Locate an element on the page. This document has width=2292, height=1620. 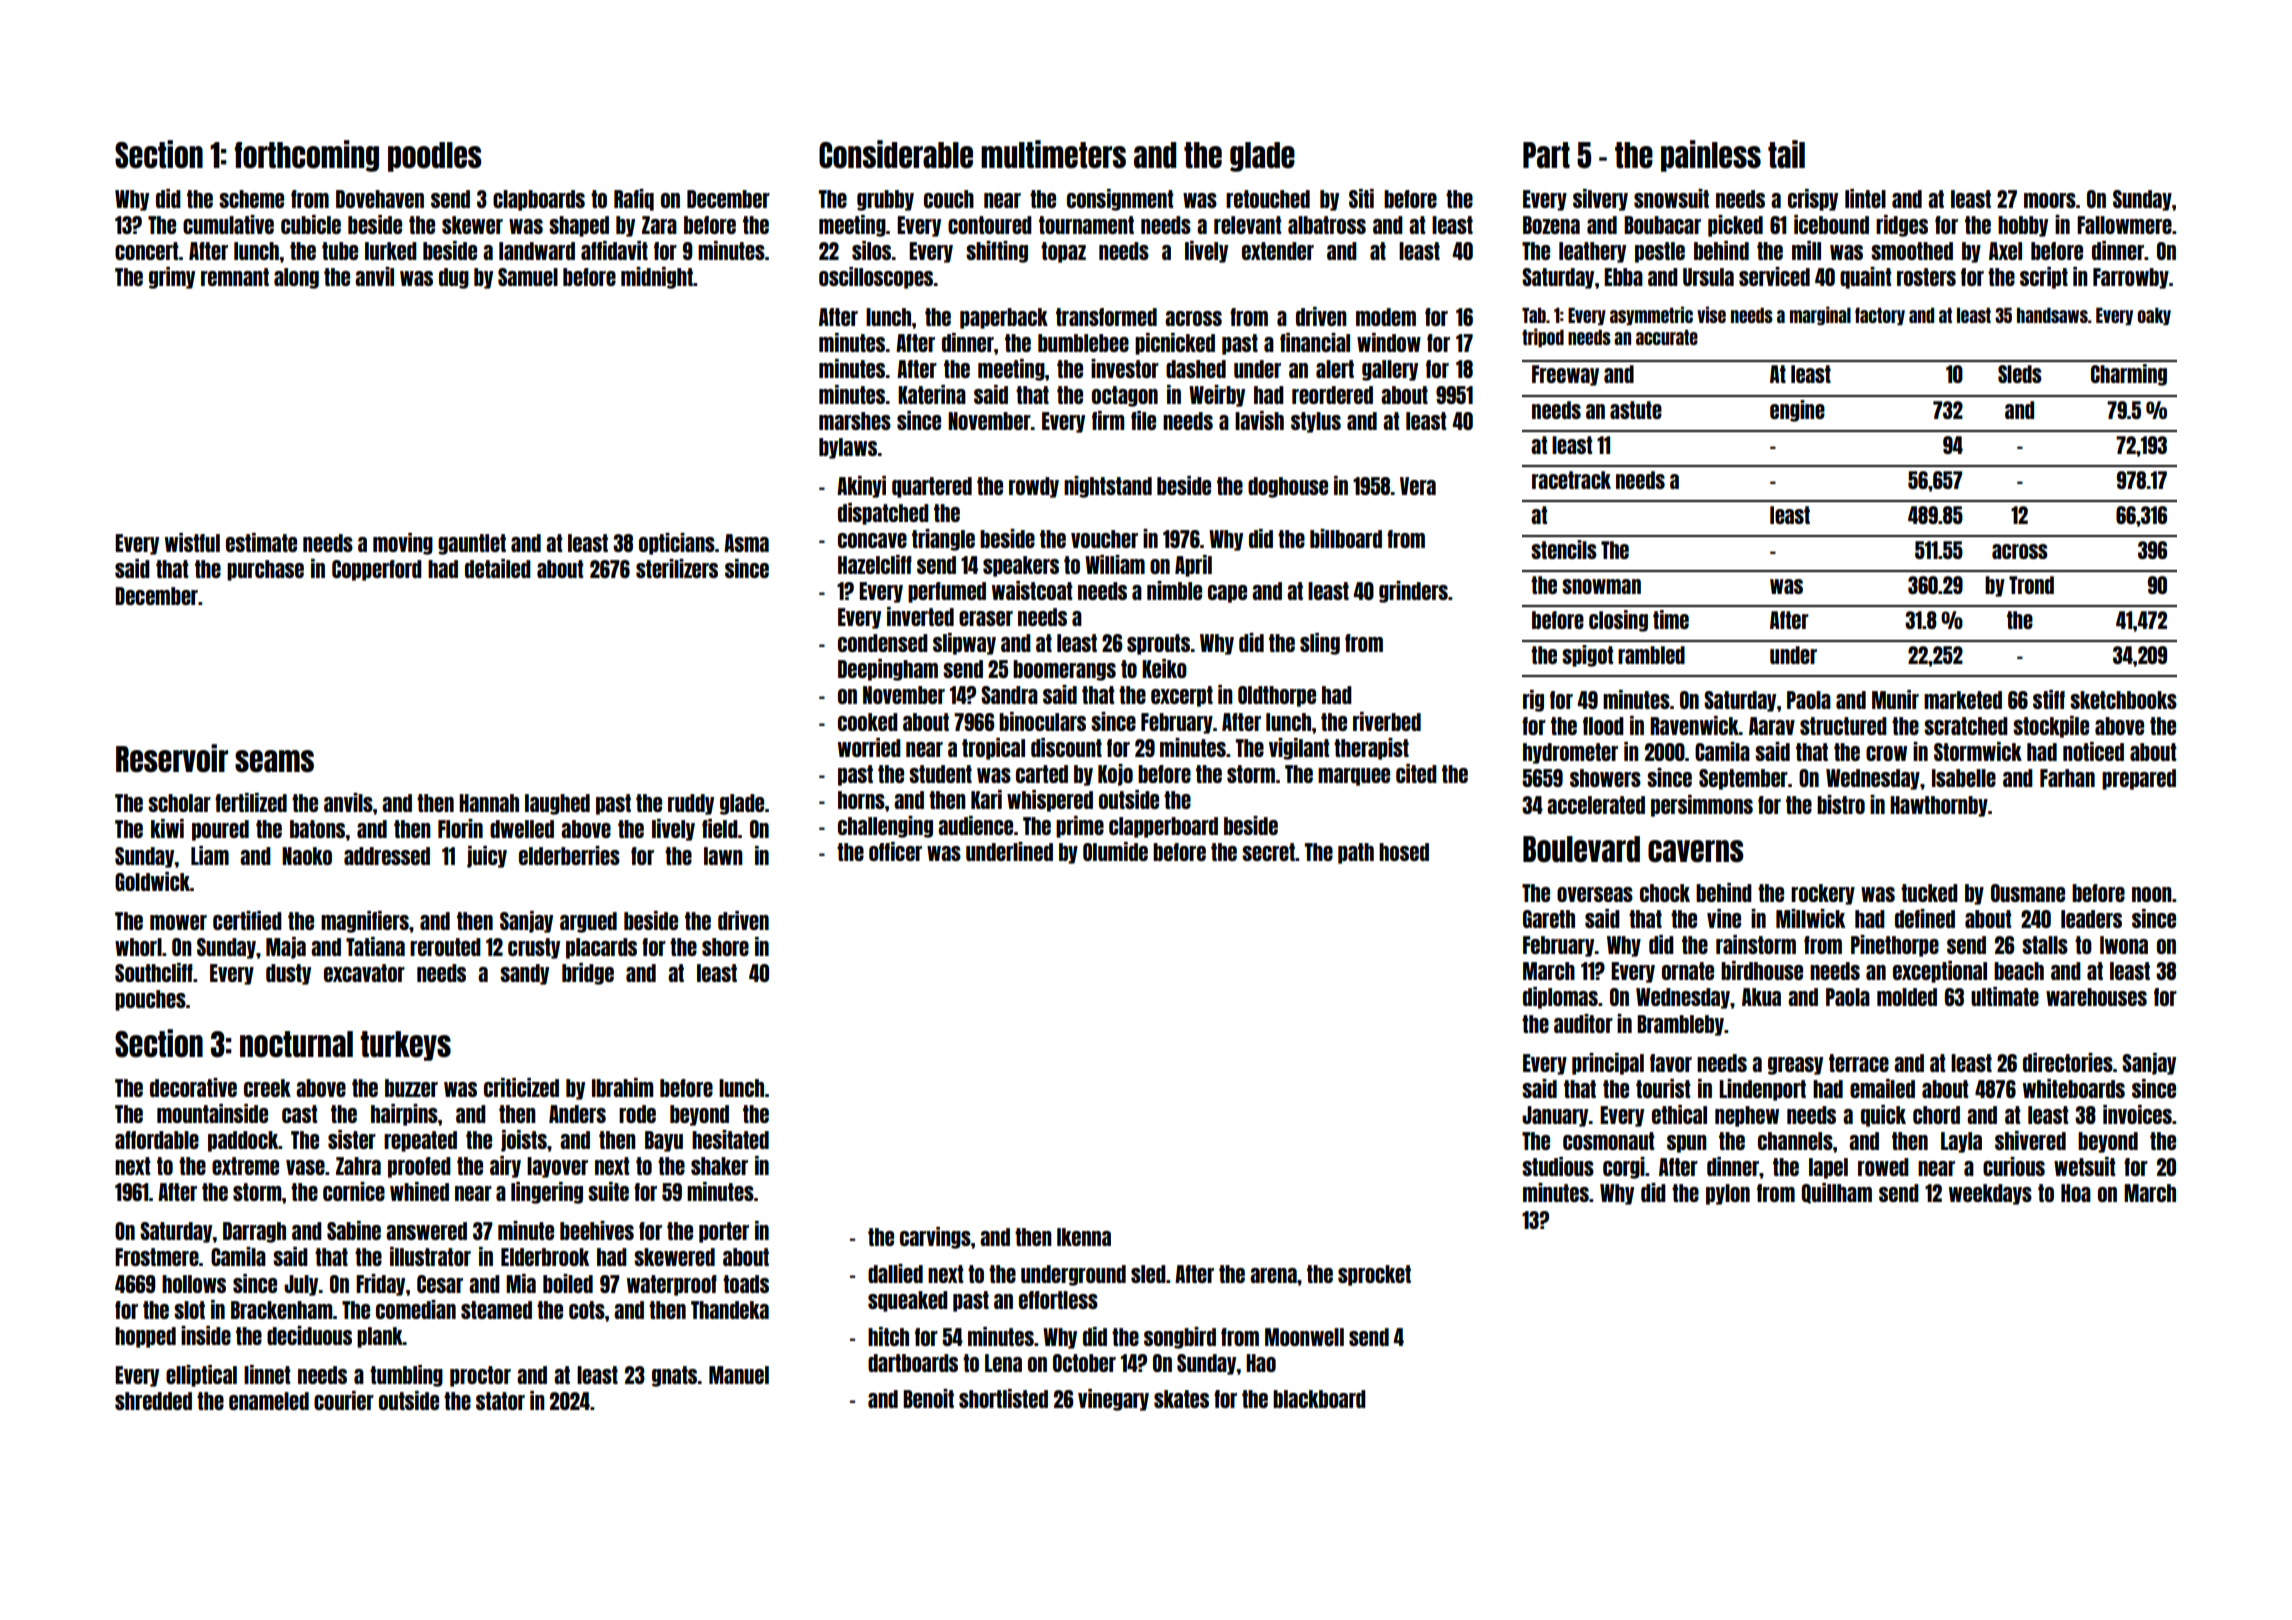
blackboard is located at coordinates (1319, 1399).
